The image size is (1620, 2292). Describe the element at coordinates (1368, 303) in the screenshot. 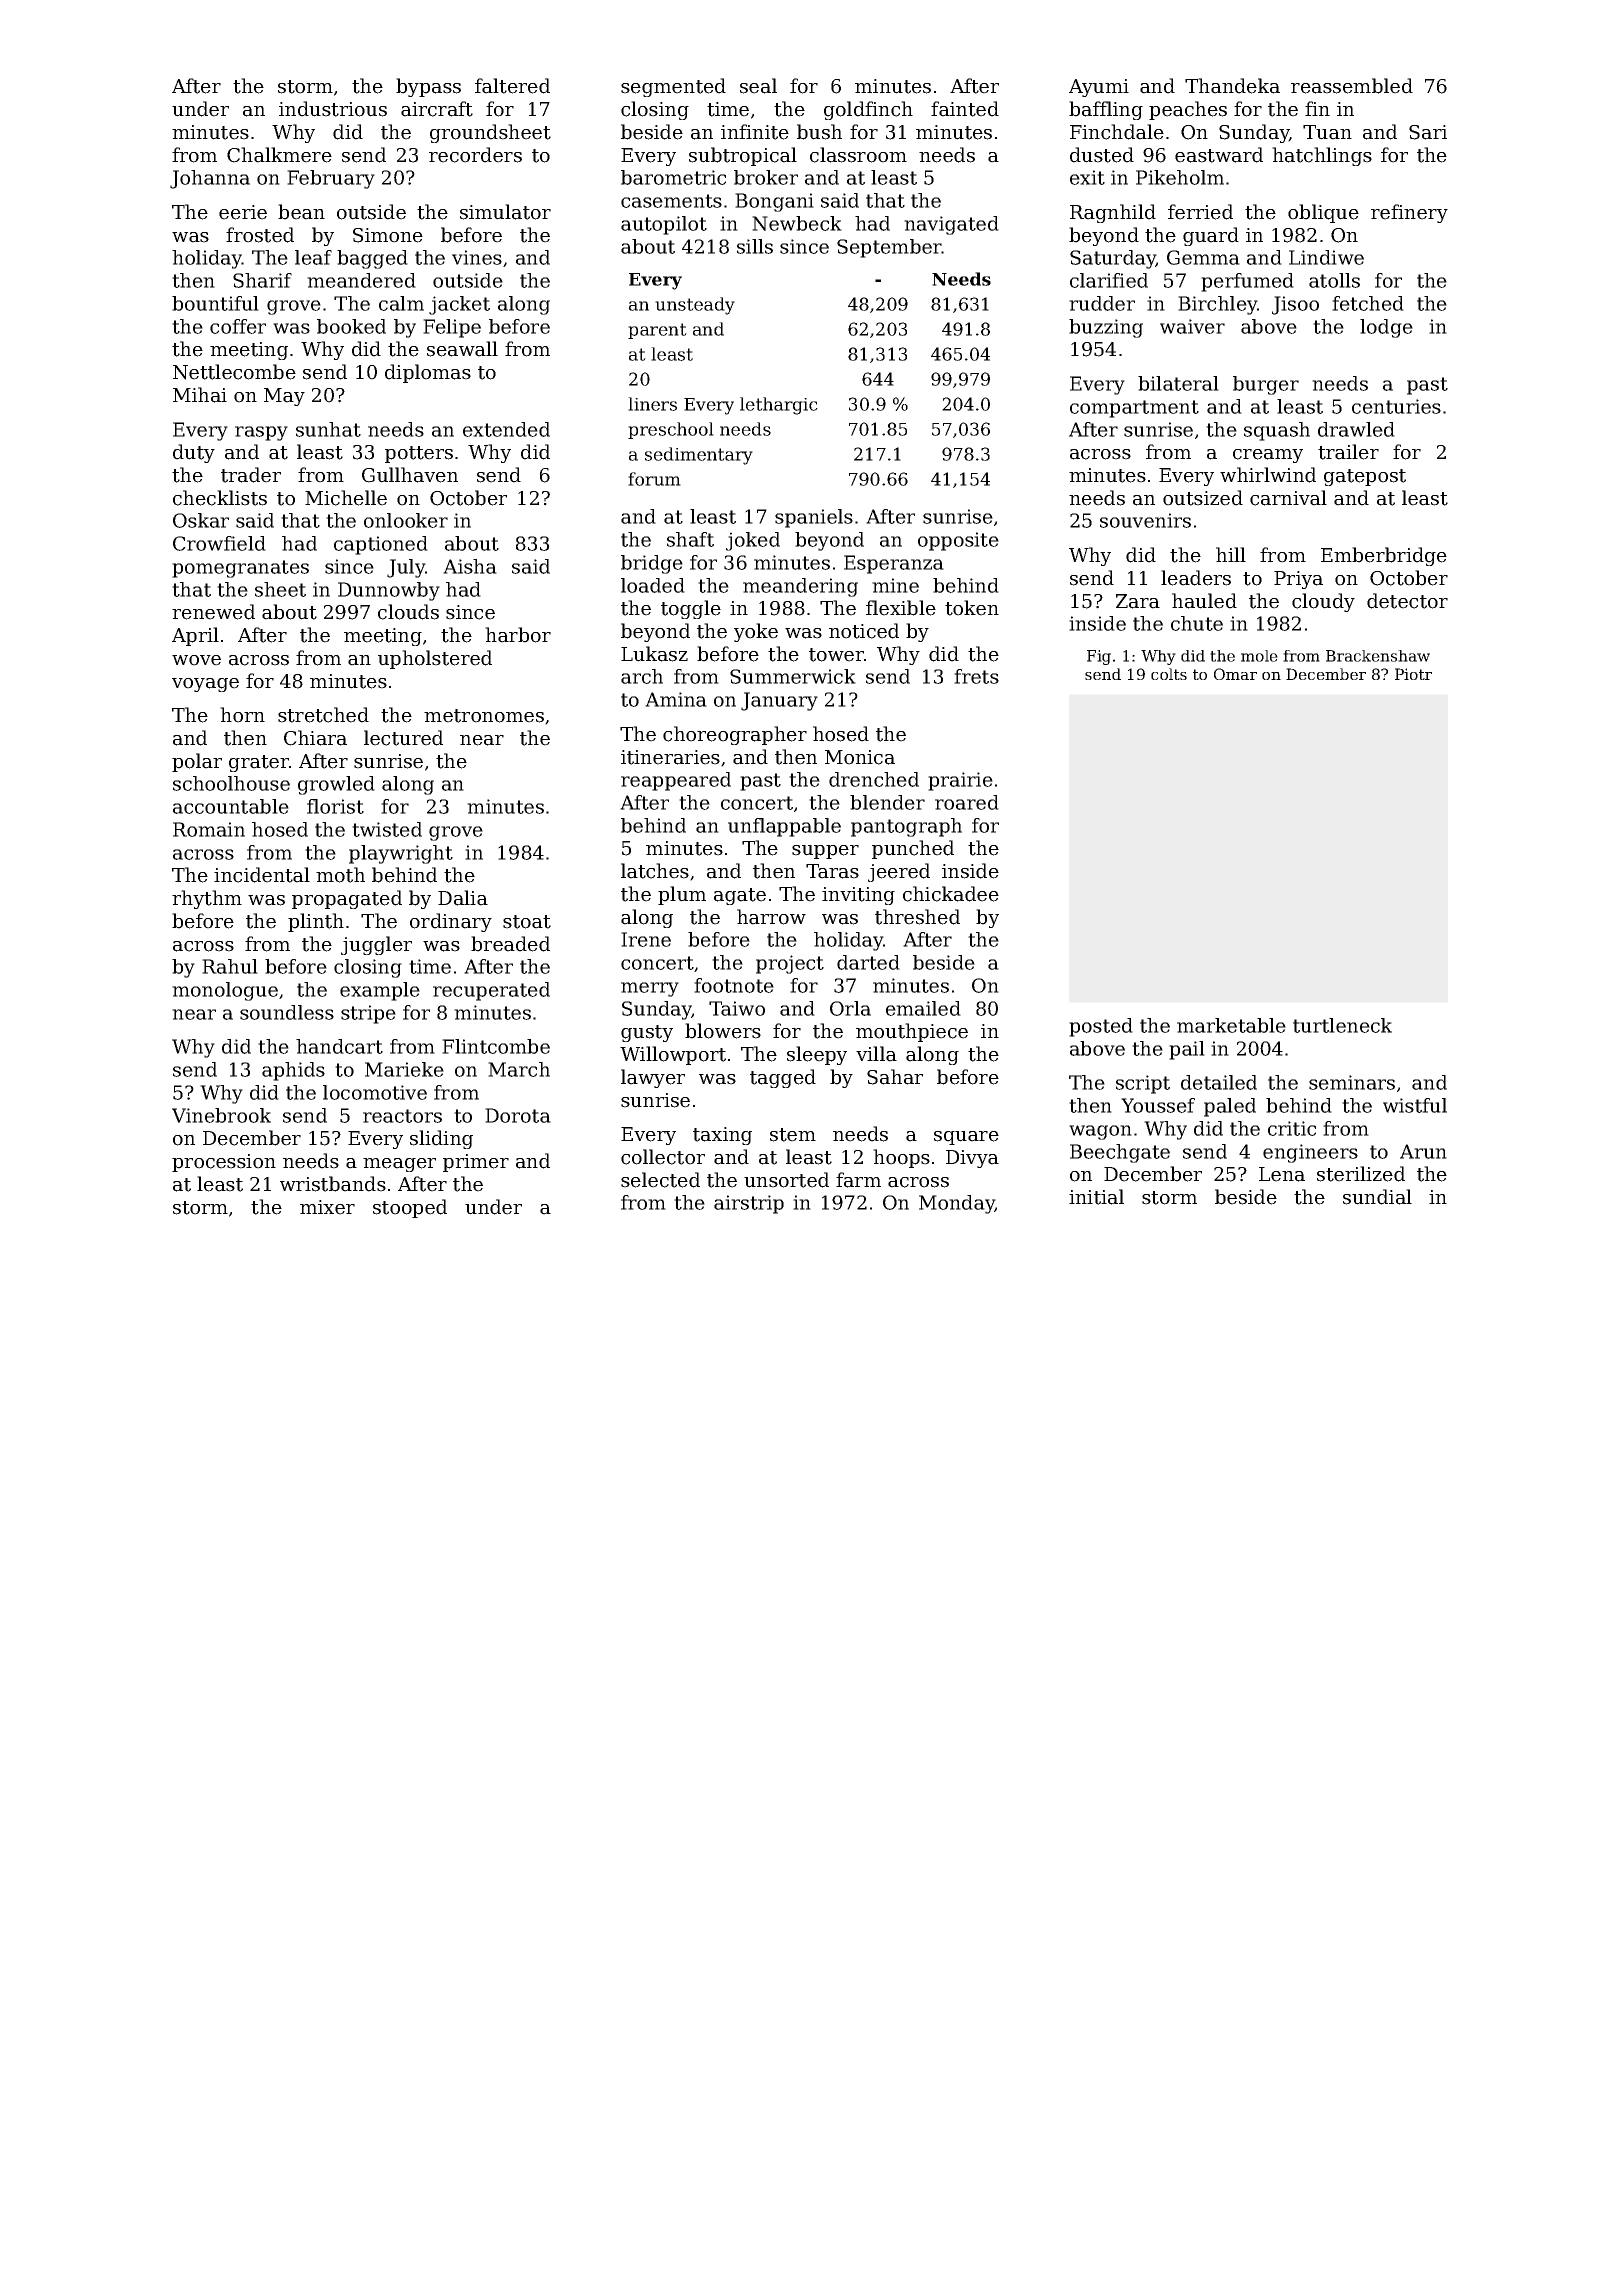

I see `fetched` at that location.
